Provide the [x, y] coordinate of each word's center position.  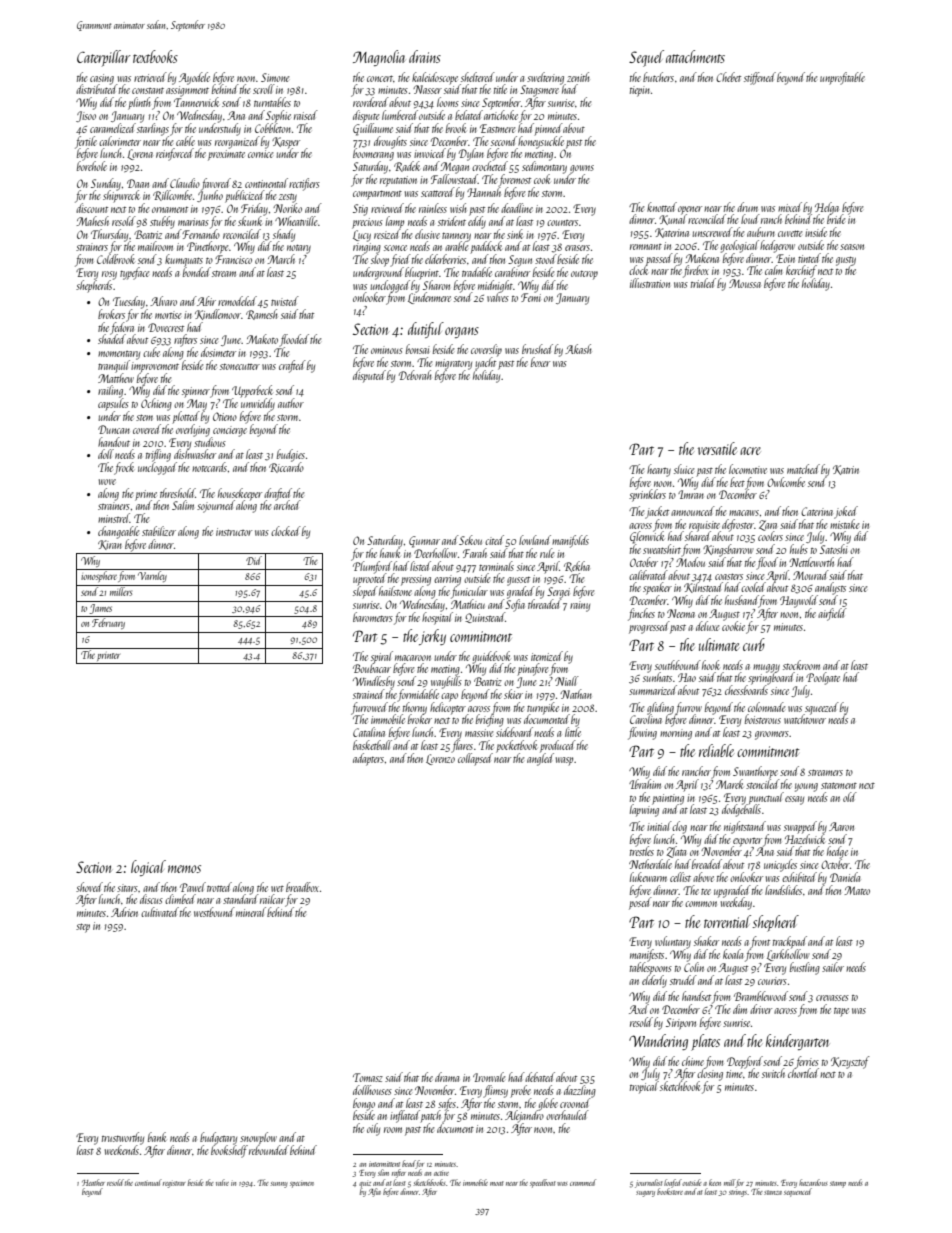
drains [425, 56]
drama [447, 1077]
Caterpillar [103, 58]
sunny [279, 1185]
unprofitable [842, 78]
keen [715, 1182]
